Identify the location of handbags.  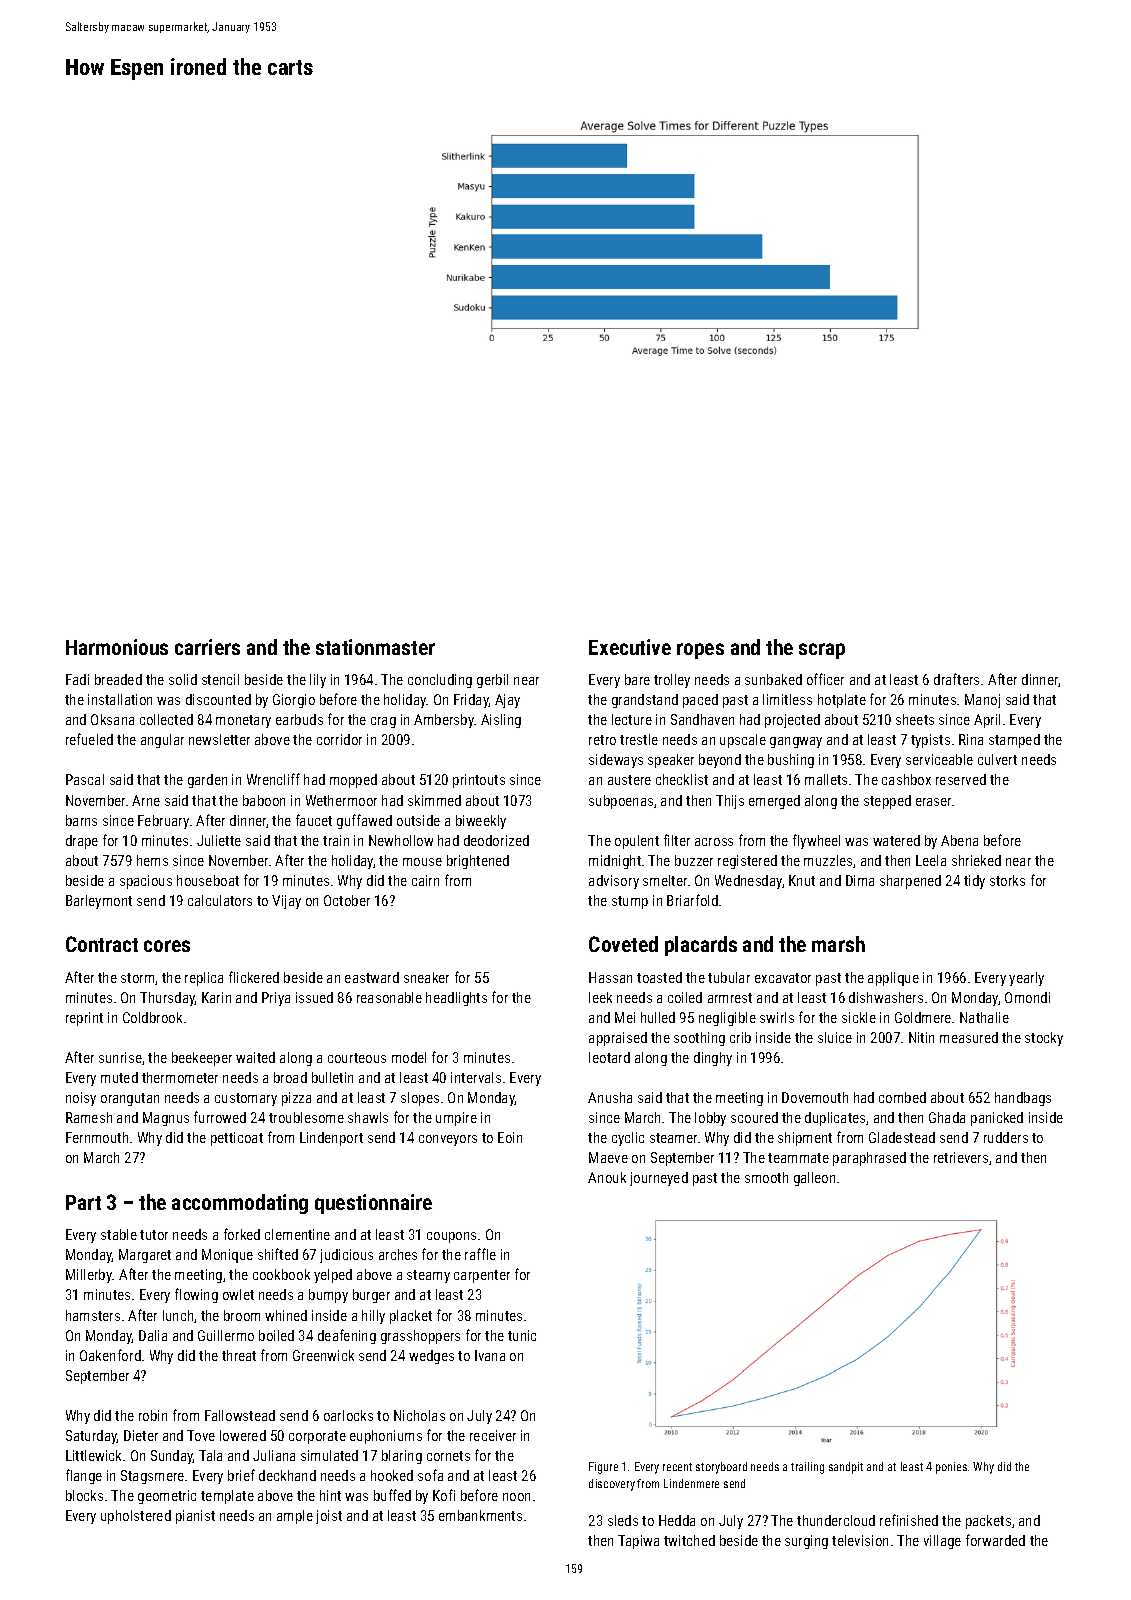
(1023, 1099).
